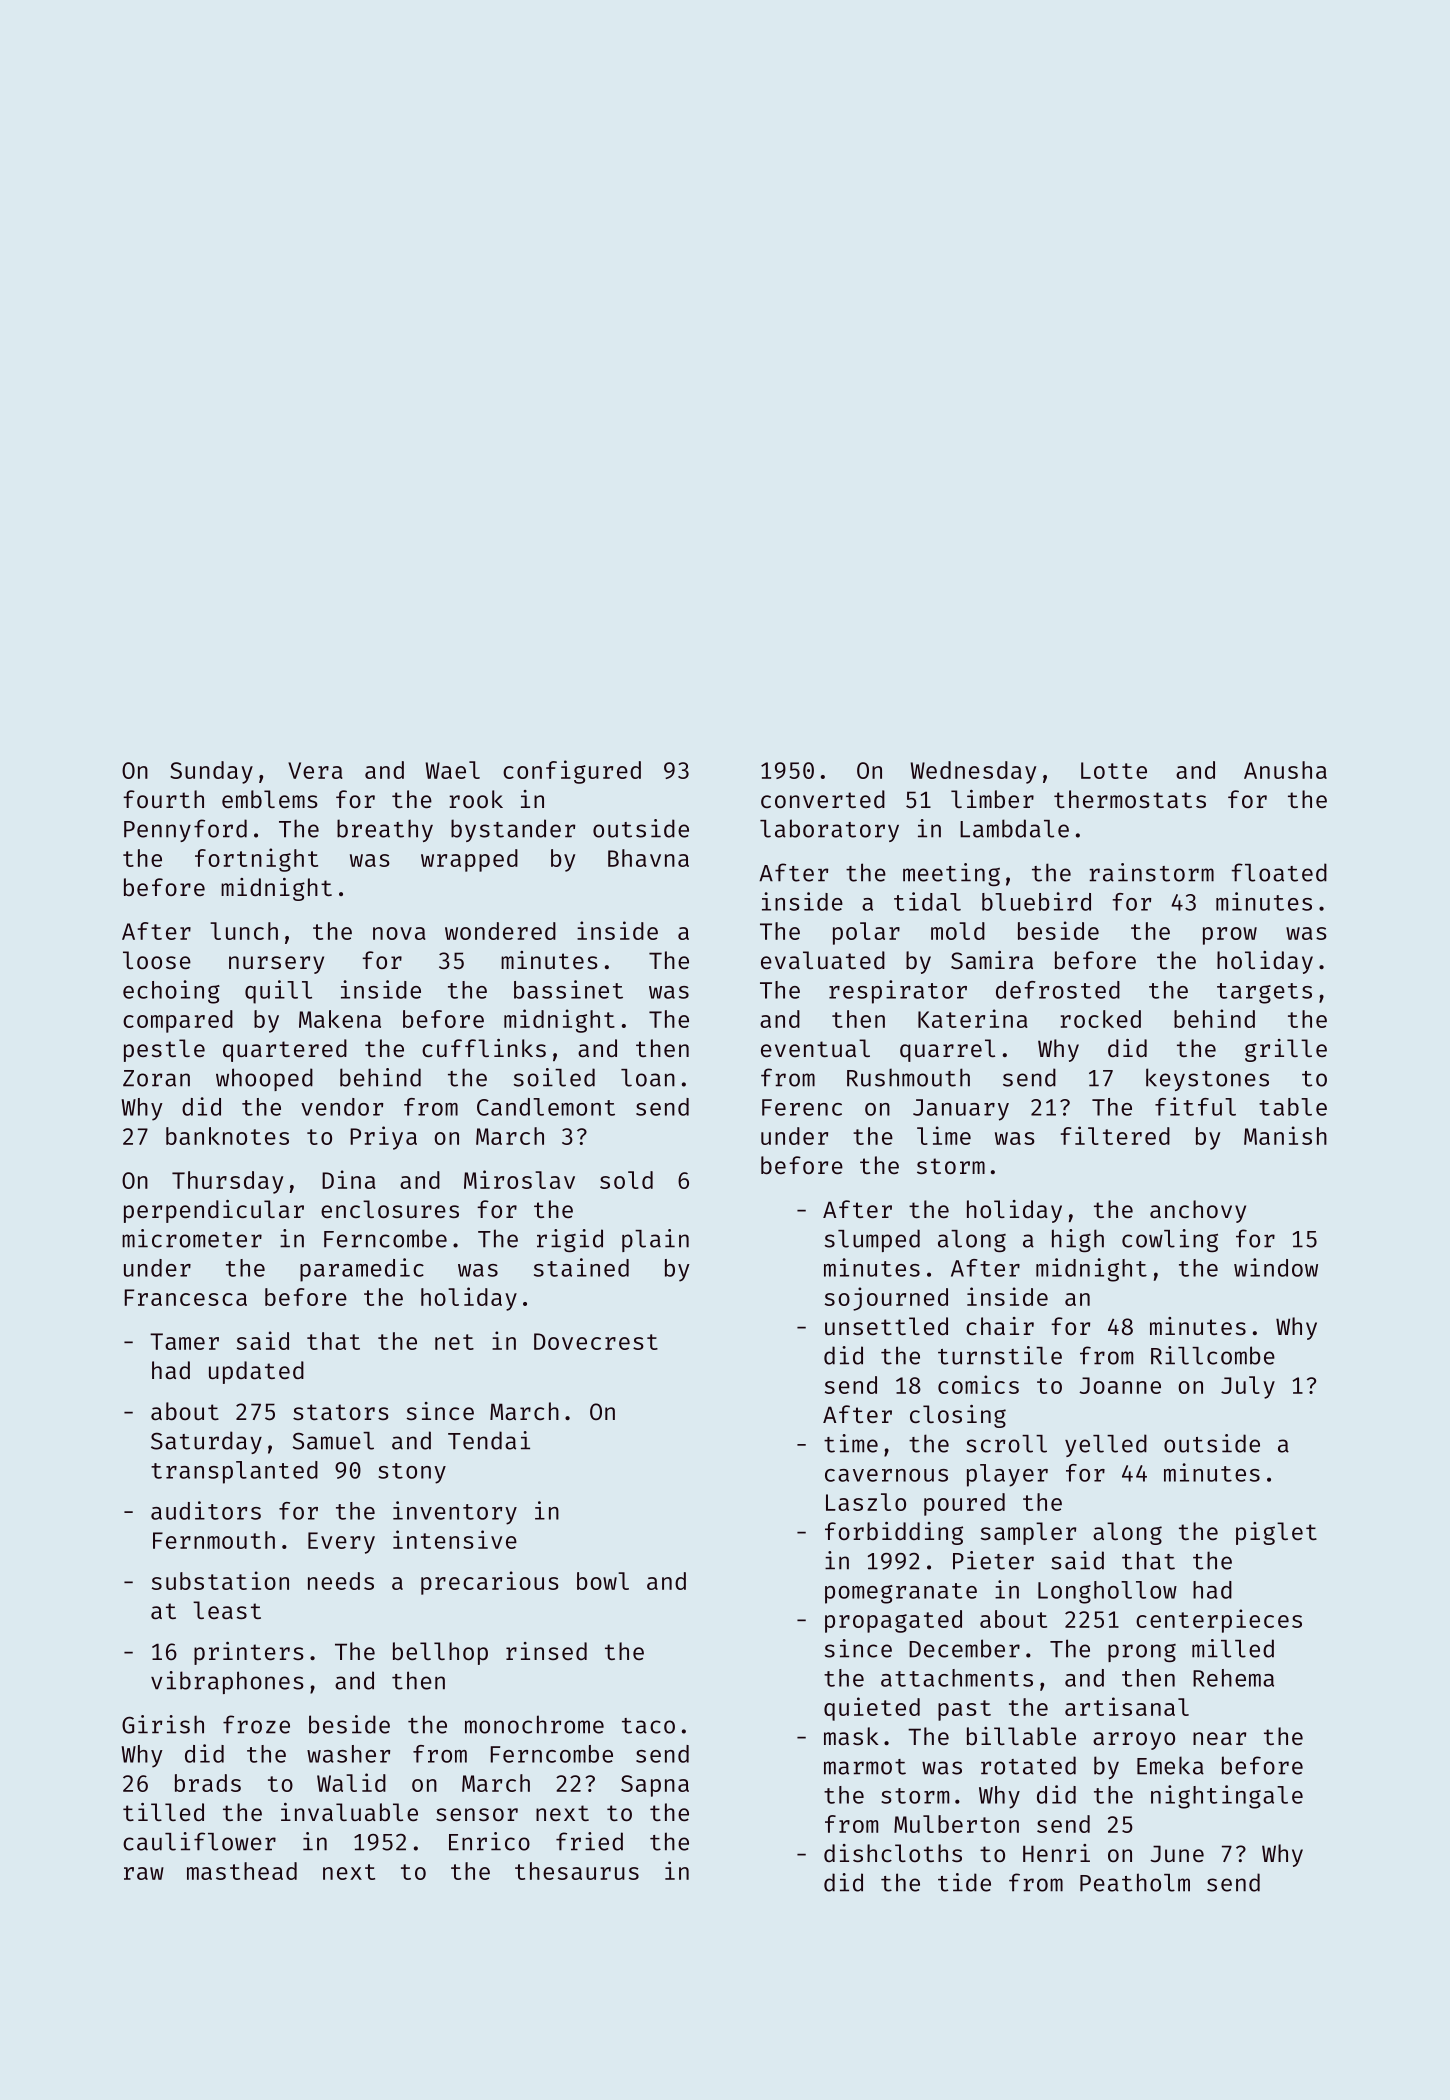 This page has height=2100, width=1450. What do you see at coordinates (961, 1110) in the page?
I see `January` at bounding box center [961, 1110].
